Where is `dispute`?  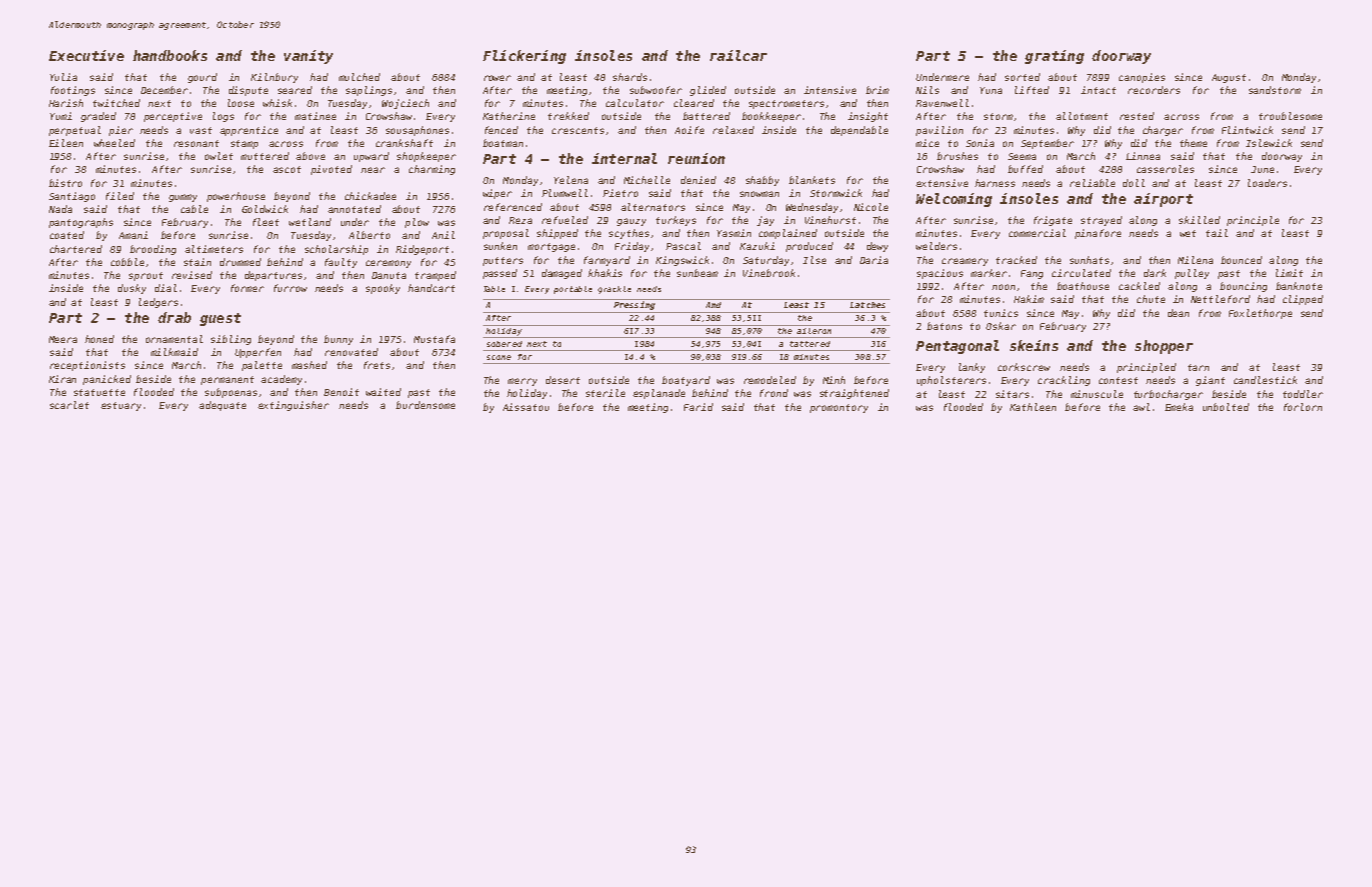
dispute is located at coordinates (248, 91).
